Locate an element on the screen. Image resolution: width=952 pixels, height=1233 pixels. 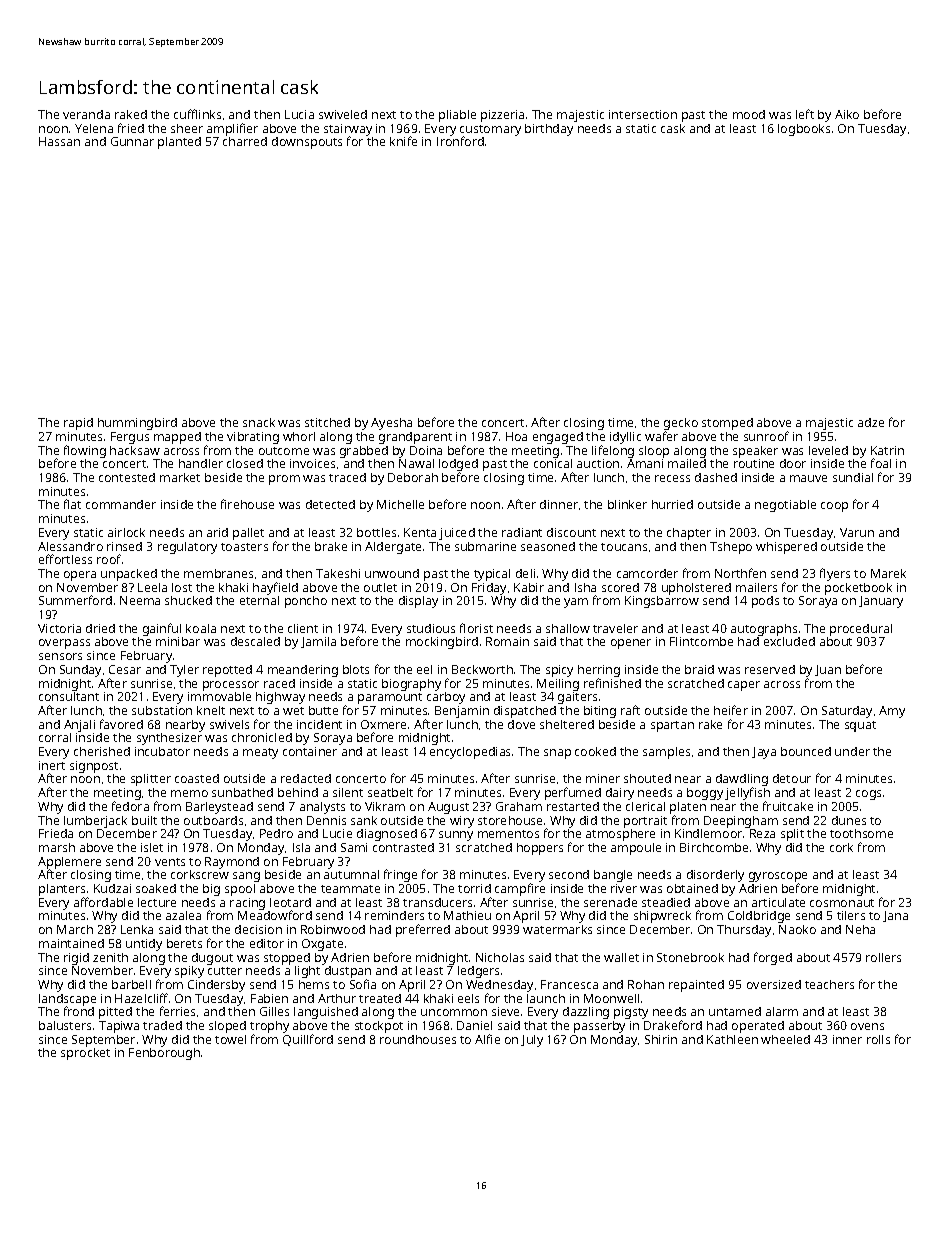
dazzling is located at coordinates (586, 1013).
